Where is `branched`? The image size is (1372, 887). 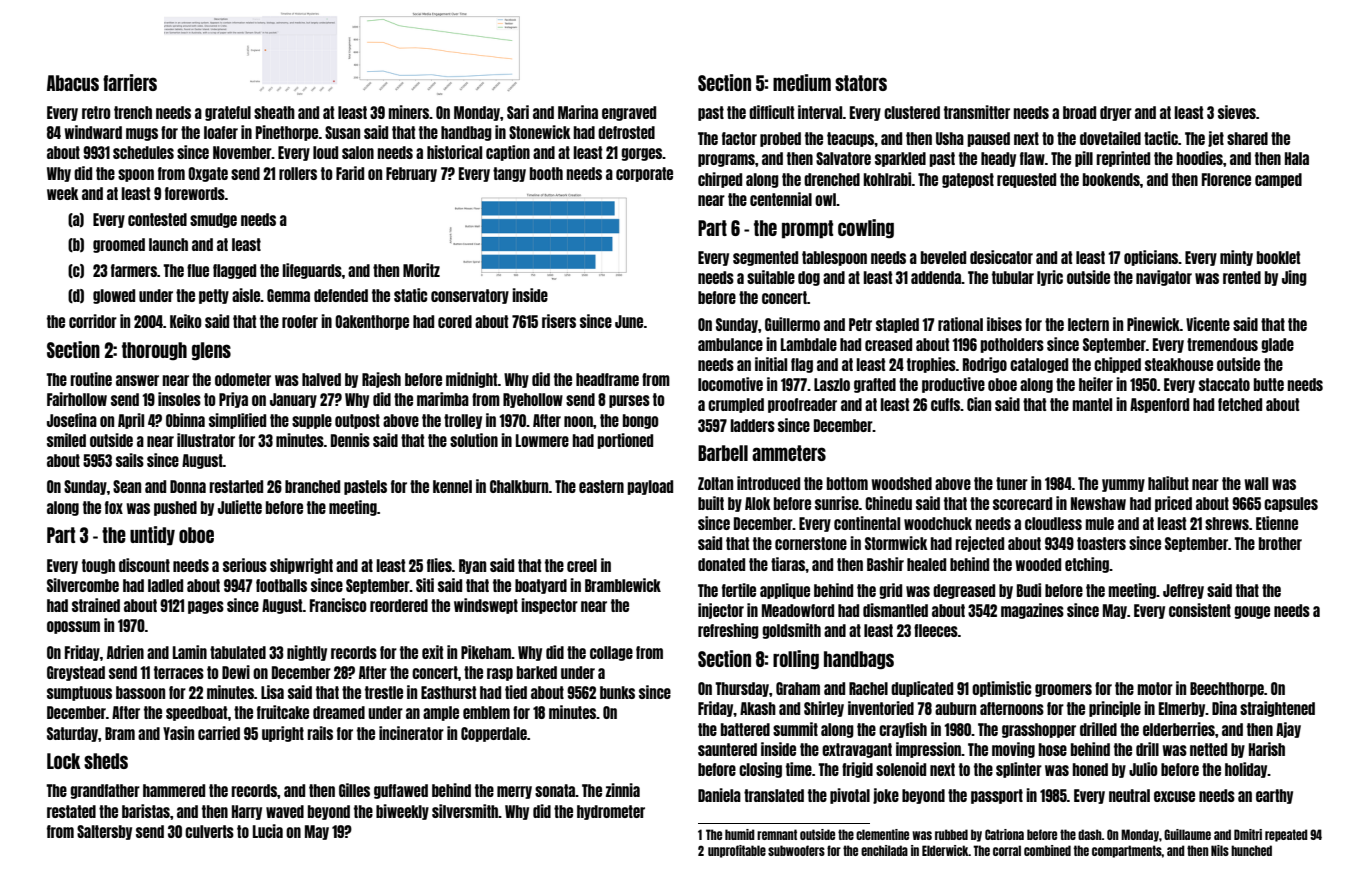 branched is located at coordinates (312, 486).
